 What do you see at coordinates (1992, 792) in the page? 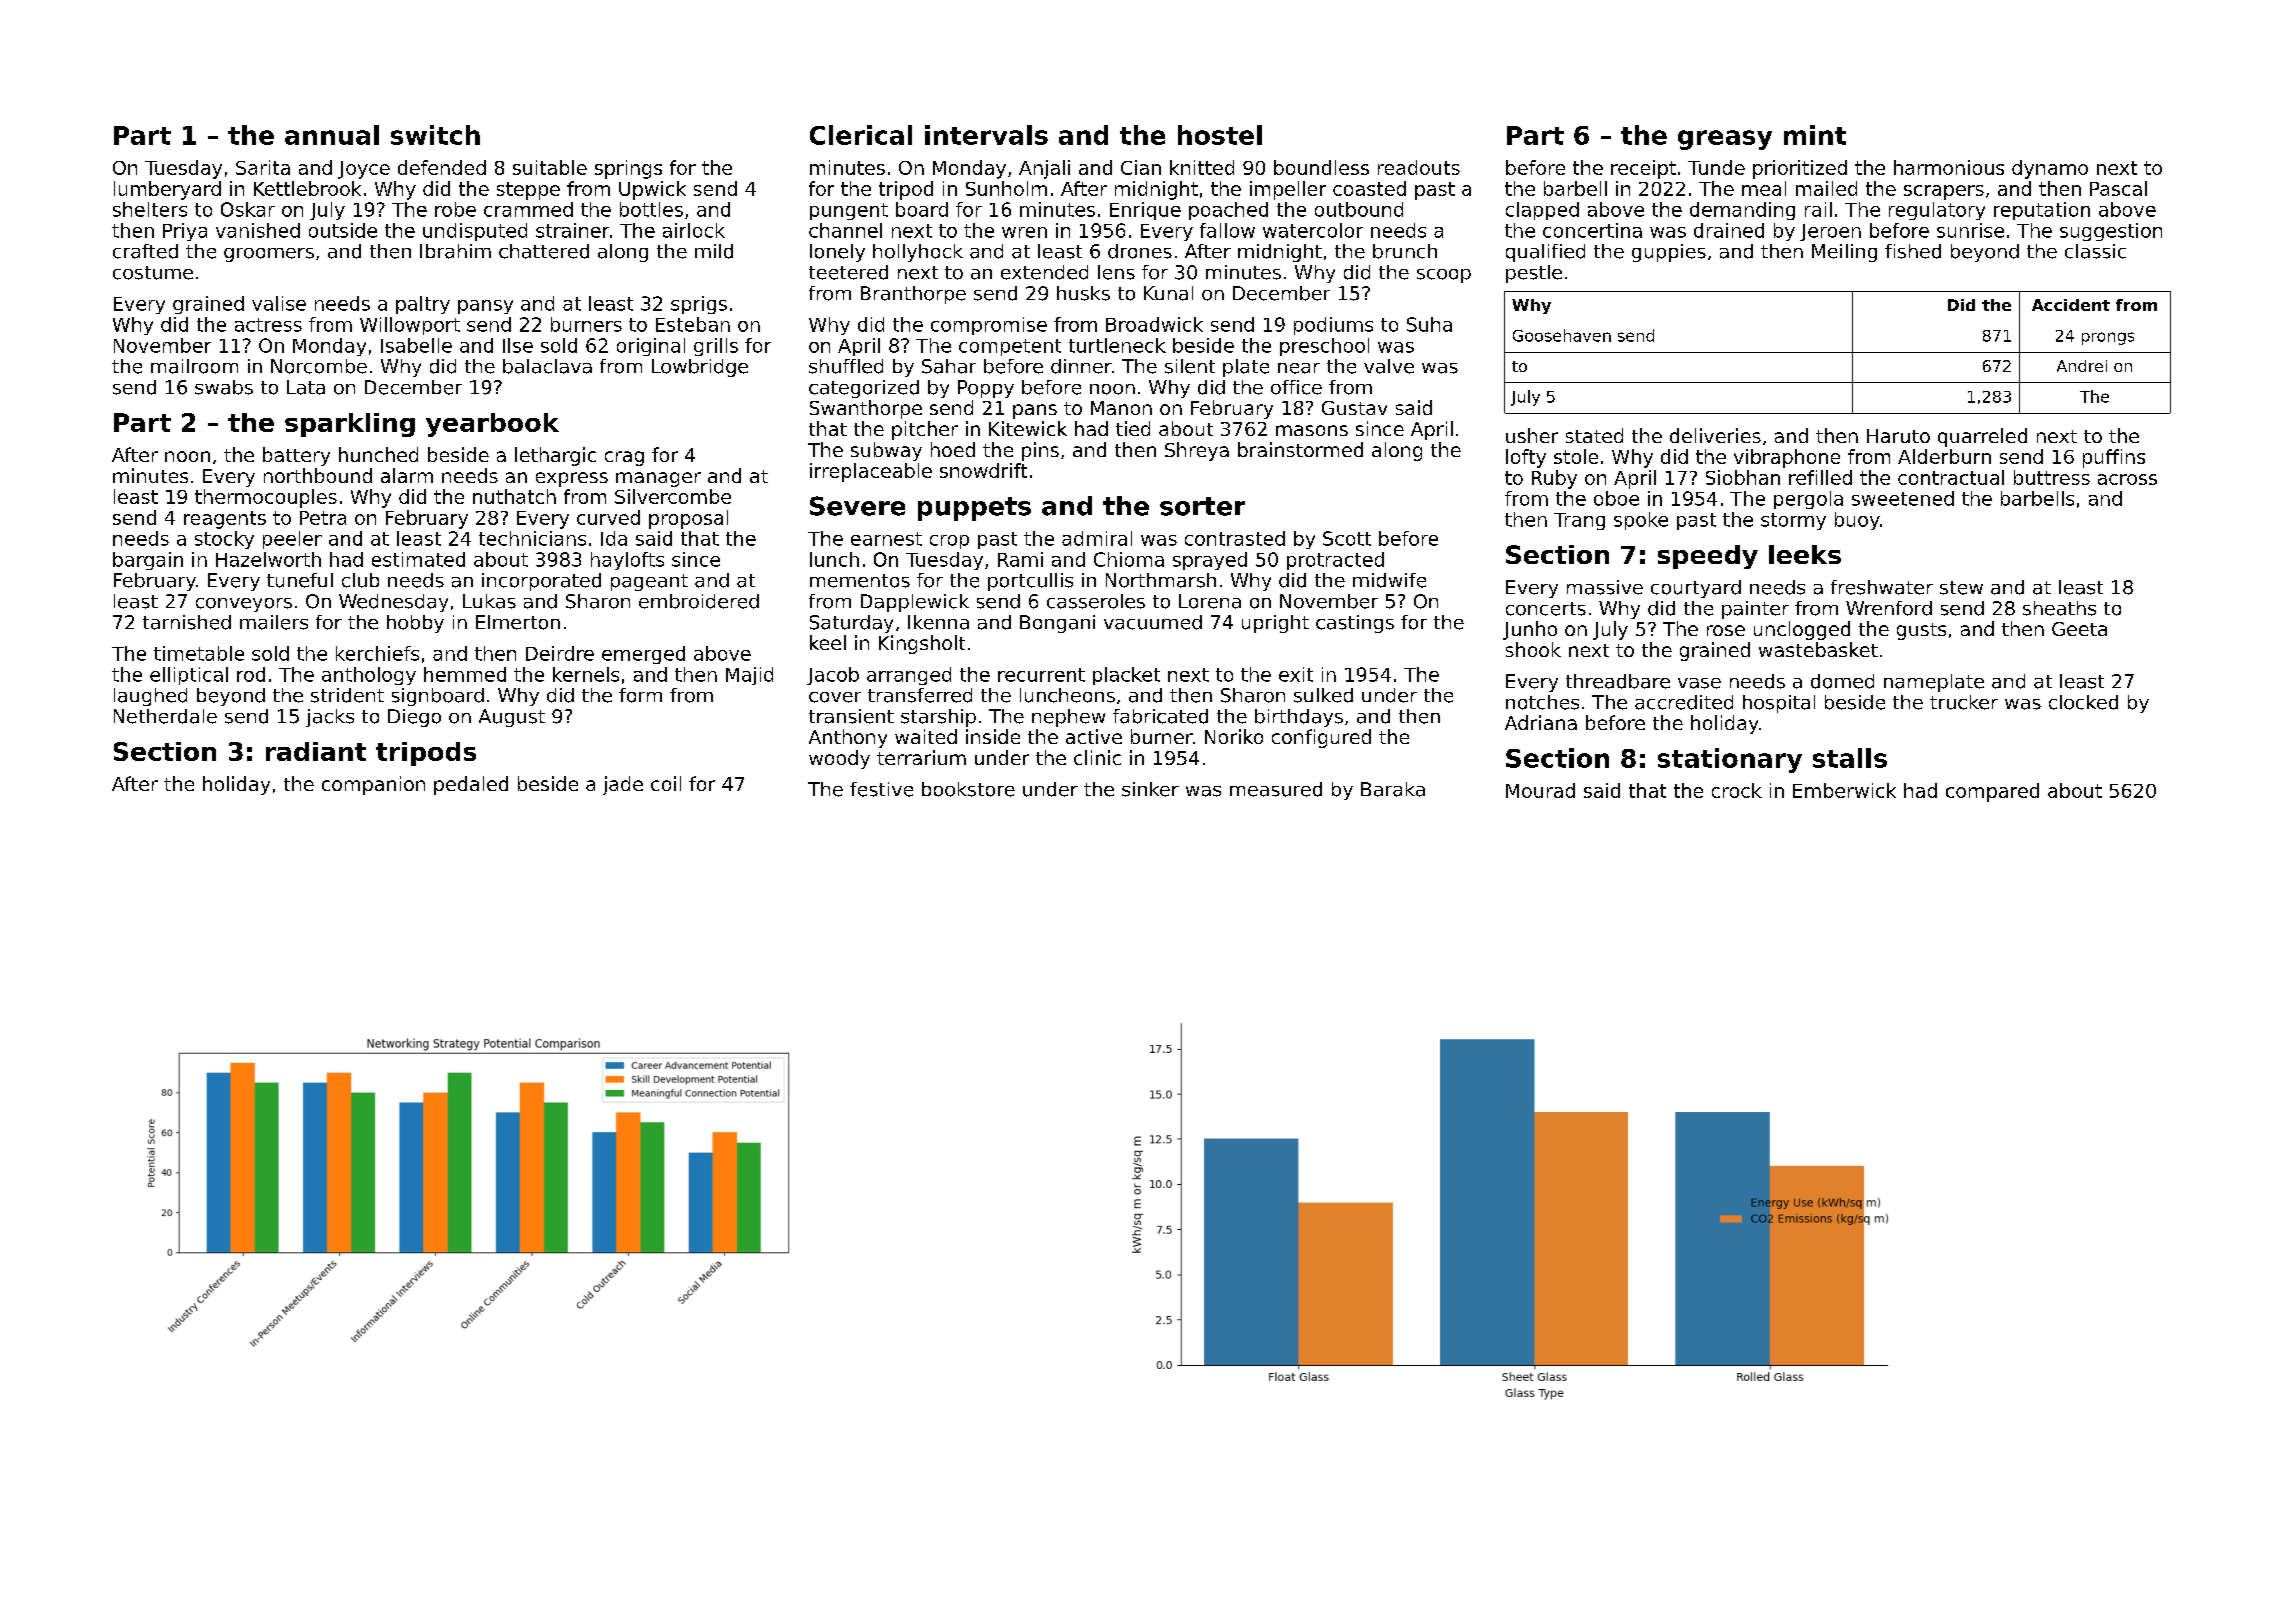
I see `compared` at bounding box center [1992, 792].
